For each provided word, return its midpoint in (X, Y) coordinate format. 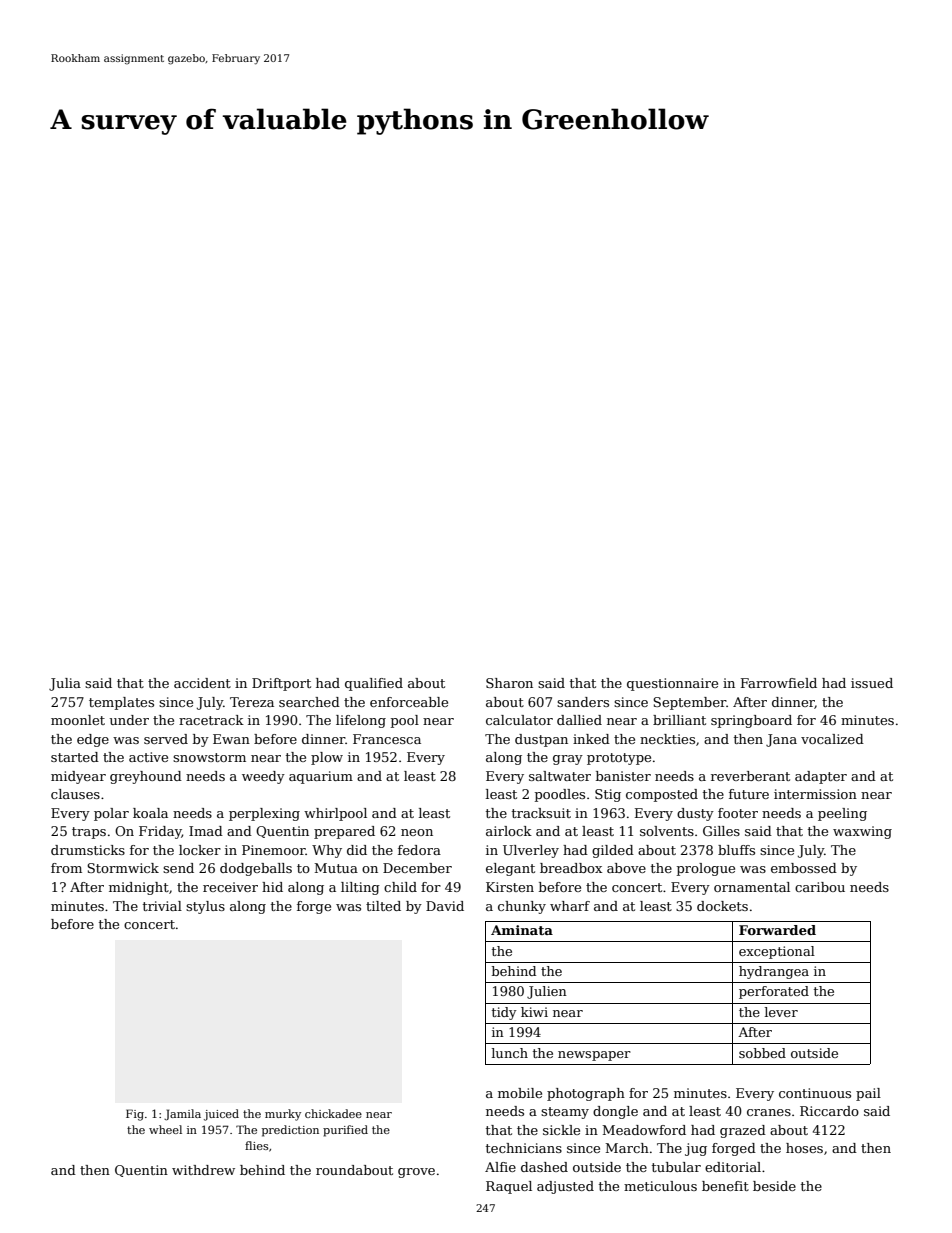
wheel (165, 1129)
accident (202, 683)
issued (872, 683)
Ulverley (531, 851)
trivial (162, 906)
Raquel (509, 1187)
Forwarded (777, 930)
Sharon (509, 683)
